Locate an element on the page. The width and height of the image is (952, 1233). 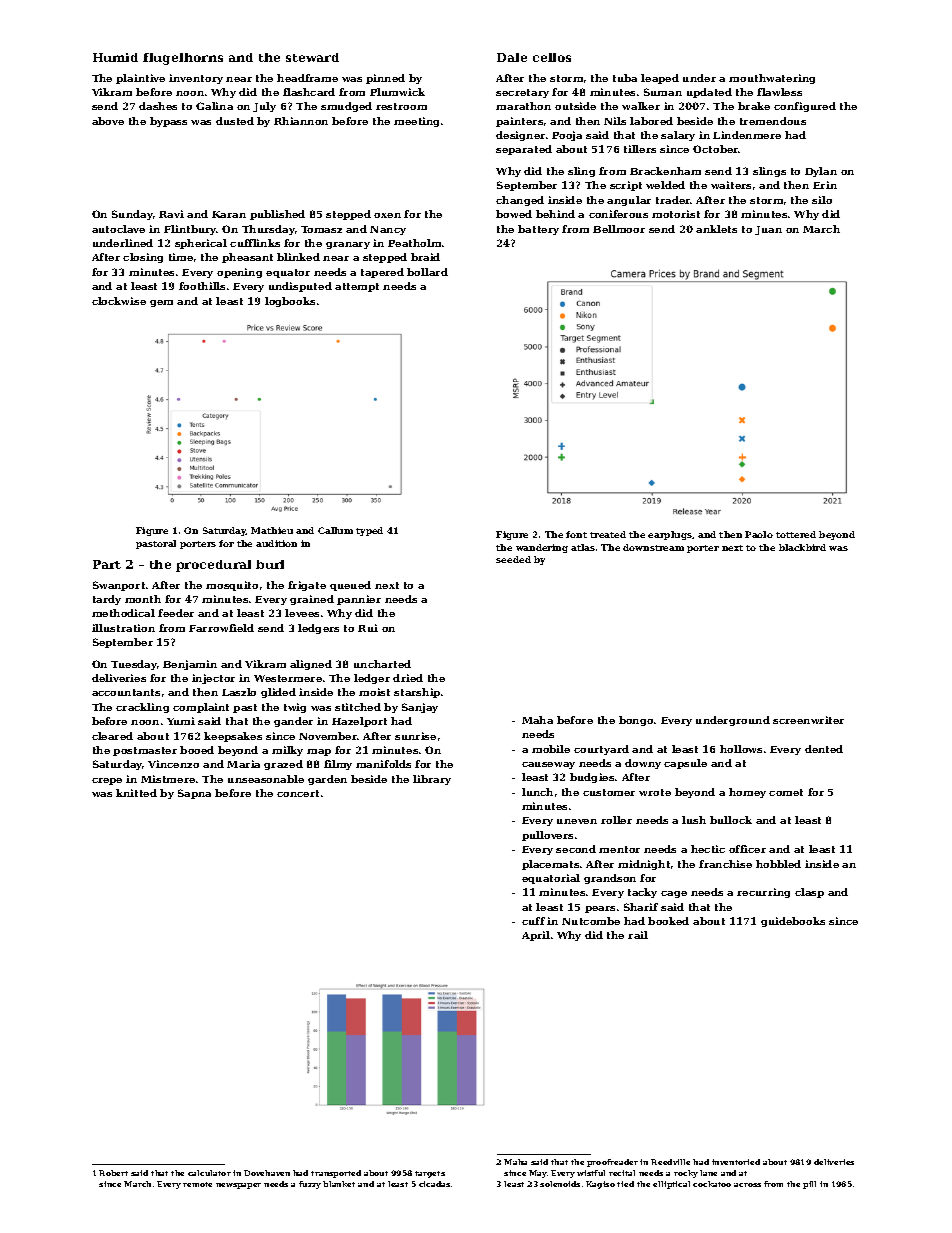
elliptical is located at coordinates (671, 1185).
